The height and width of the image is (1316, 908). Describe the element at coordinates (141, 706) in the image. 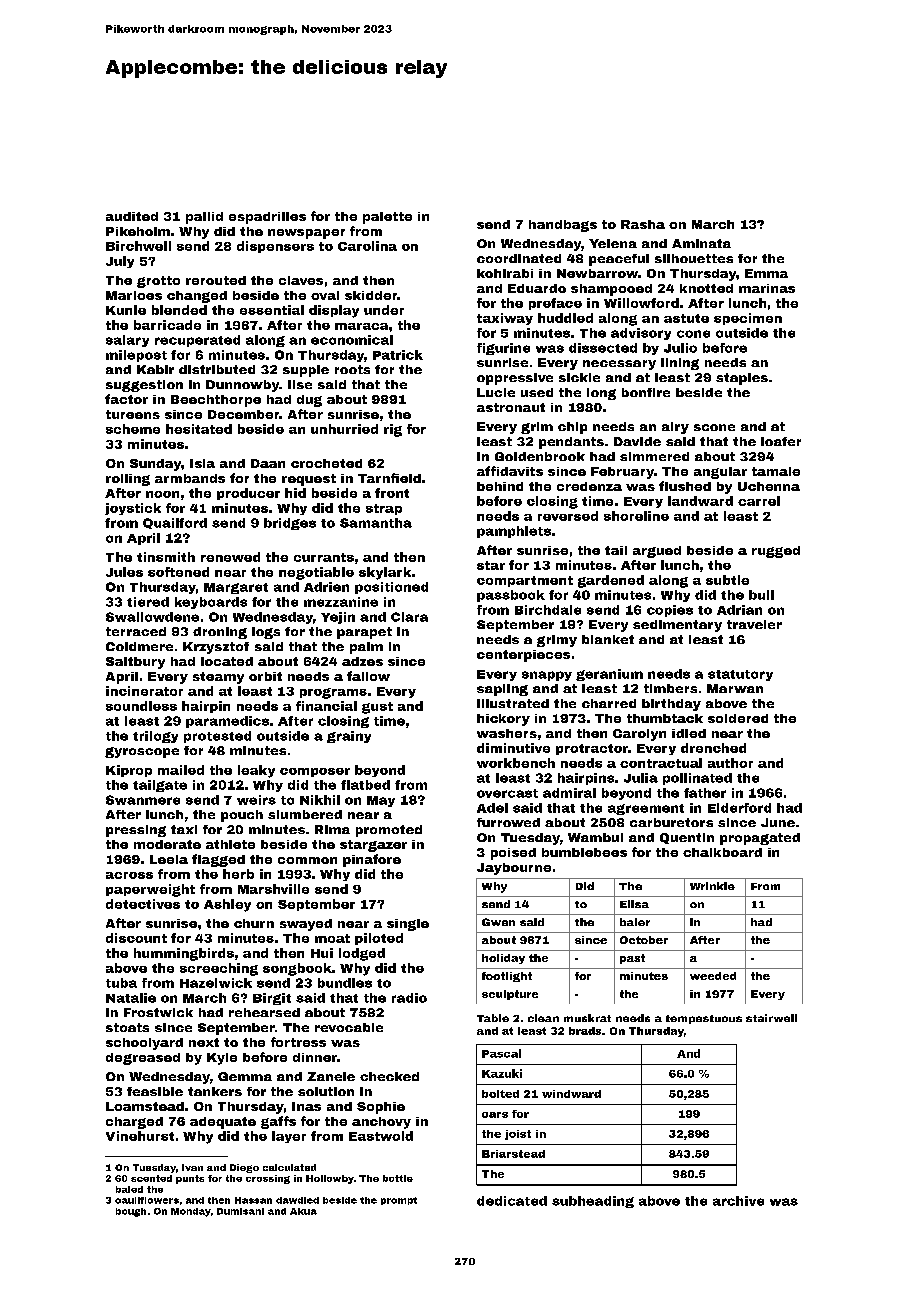

I see `soundless` at that location.
